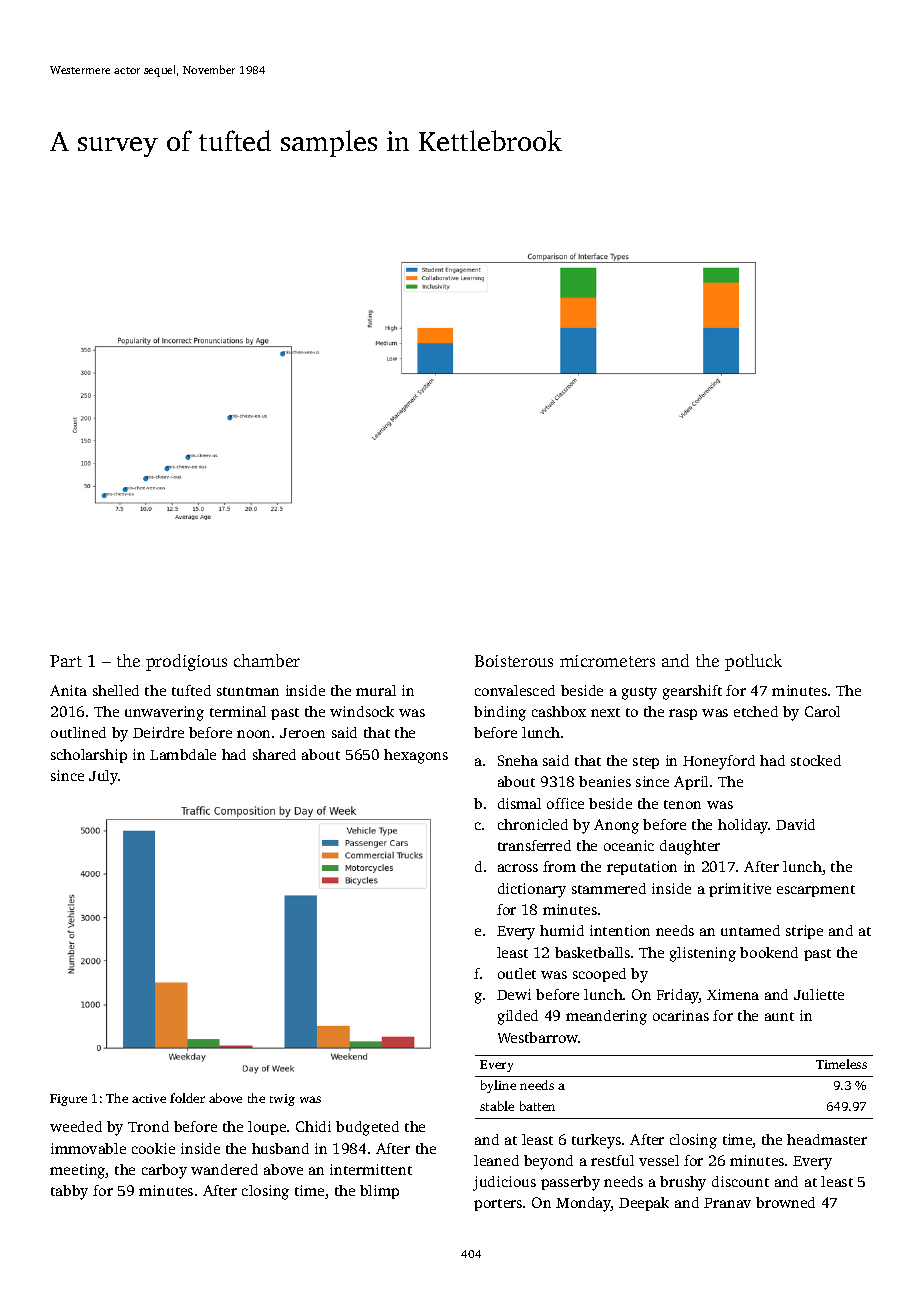 The image size is (924, 1308). What do you see at coordinates (779, 1016) in the page?
I see `aunt` at bounding box center [779, 1016].
